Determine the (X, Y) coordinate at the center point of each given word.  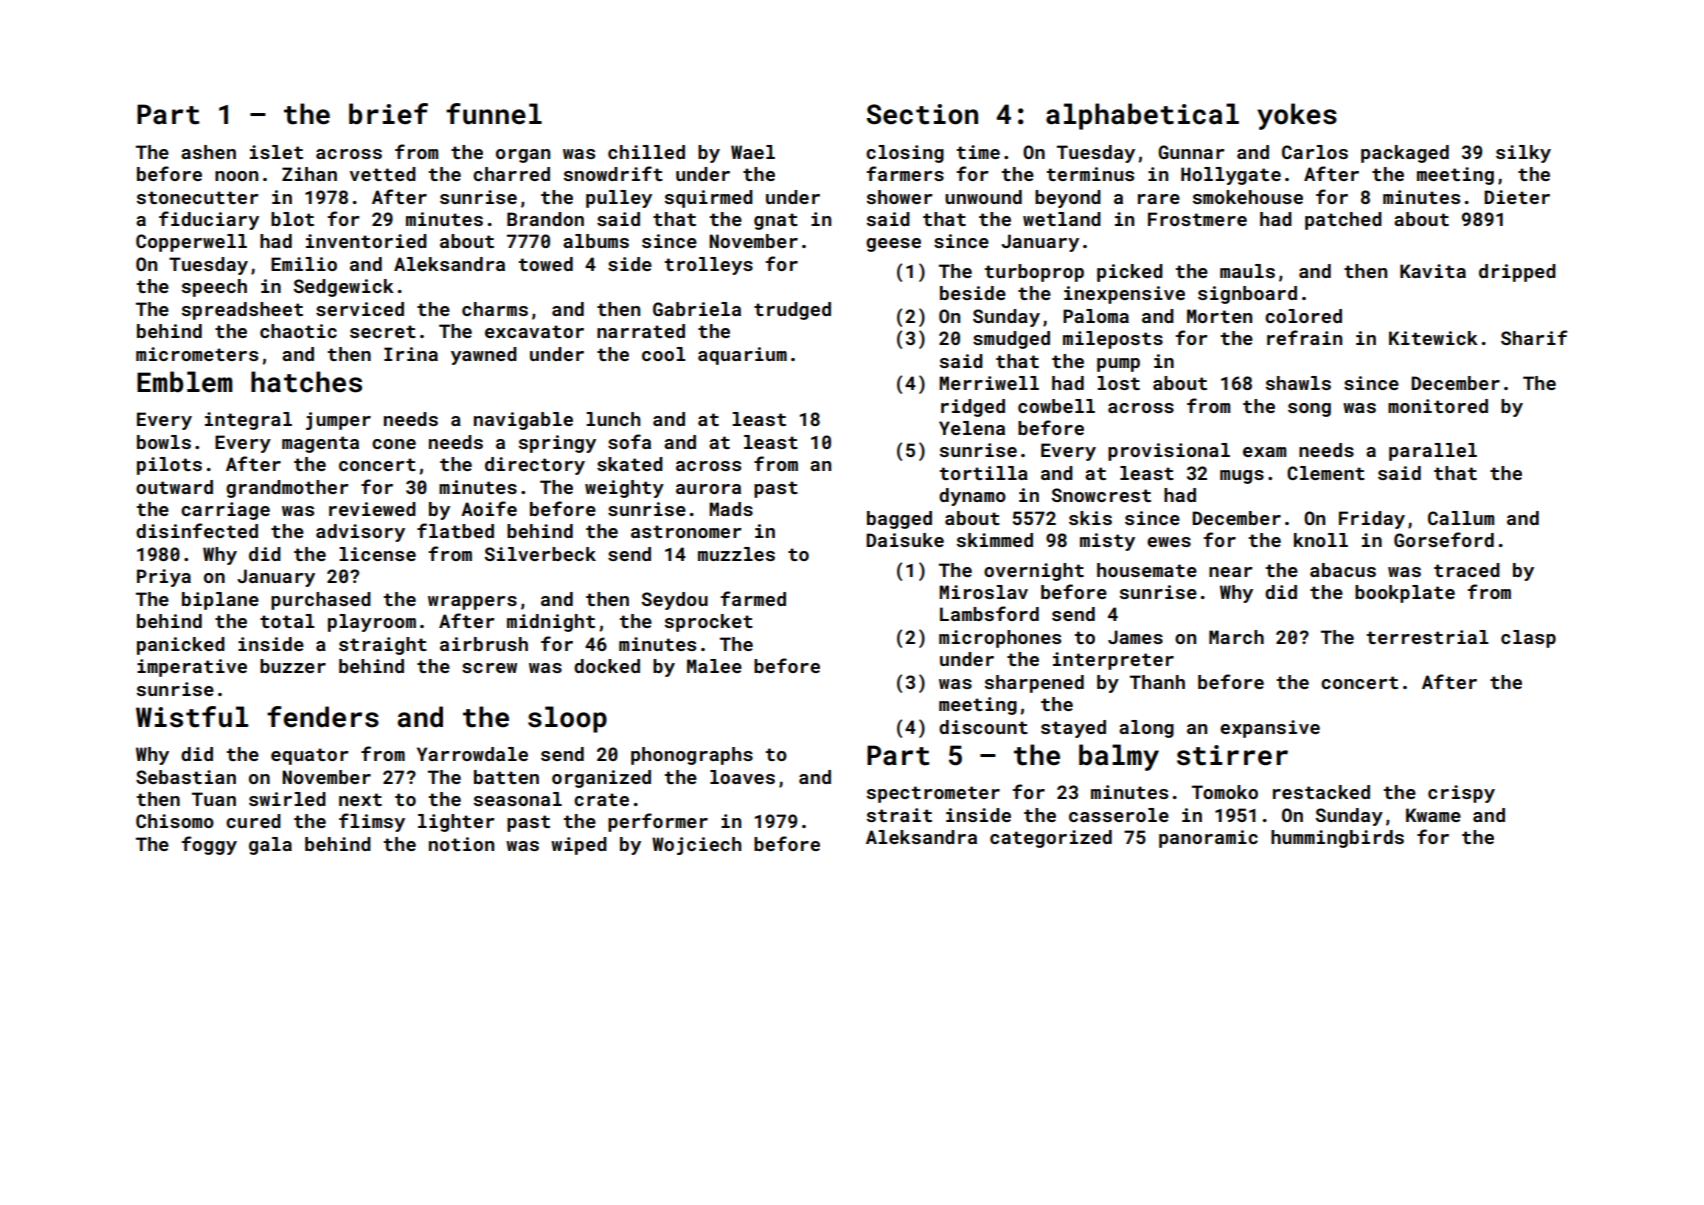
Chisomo (175, 821)
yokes (1297, 116)
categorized (1051, 839)
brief (388, 114)
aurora (708, 489)
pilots (169, 466)
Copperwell (191, 243)
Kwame (1433, 815)
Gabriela (697, 309)
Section (922, 114)
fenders (323, 717)
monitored (1438, 406)
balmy (1119, 757)
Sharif (1534, 337)
